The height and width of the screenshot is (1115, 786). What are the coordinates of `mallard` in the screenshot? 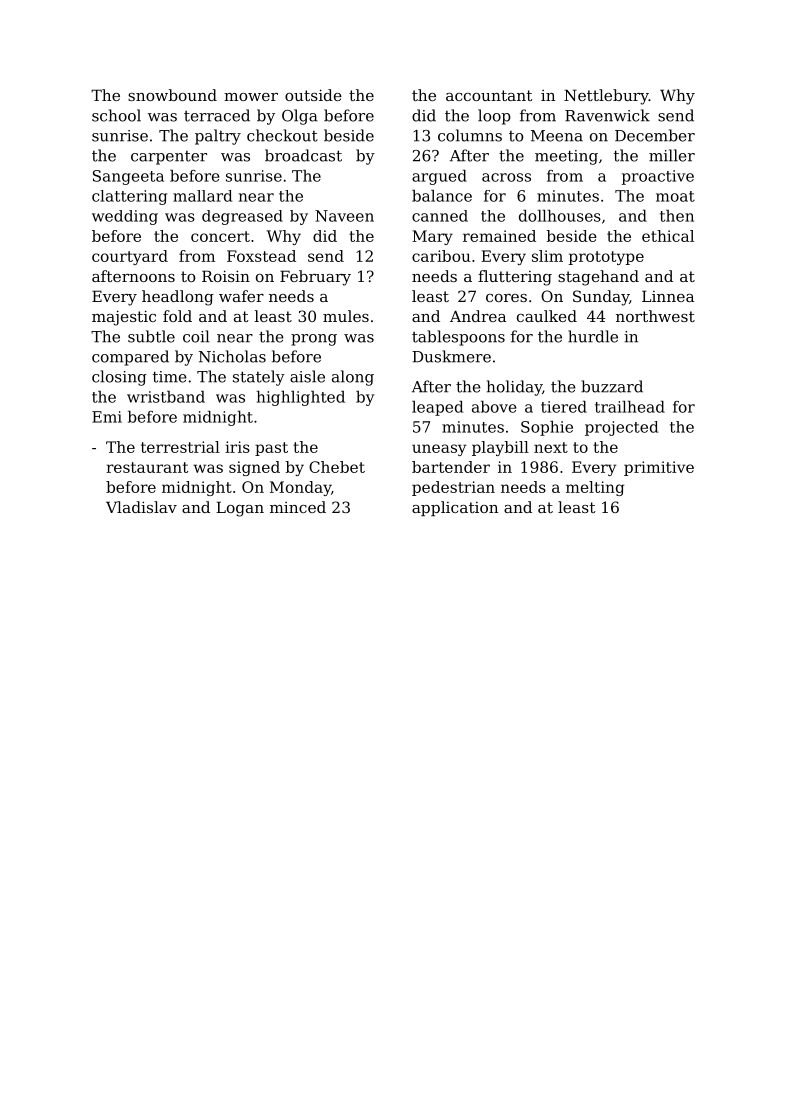 It's located at (202, 196).
